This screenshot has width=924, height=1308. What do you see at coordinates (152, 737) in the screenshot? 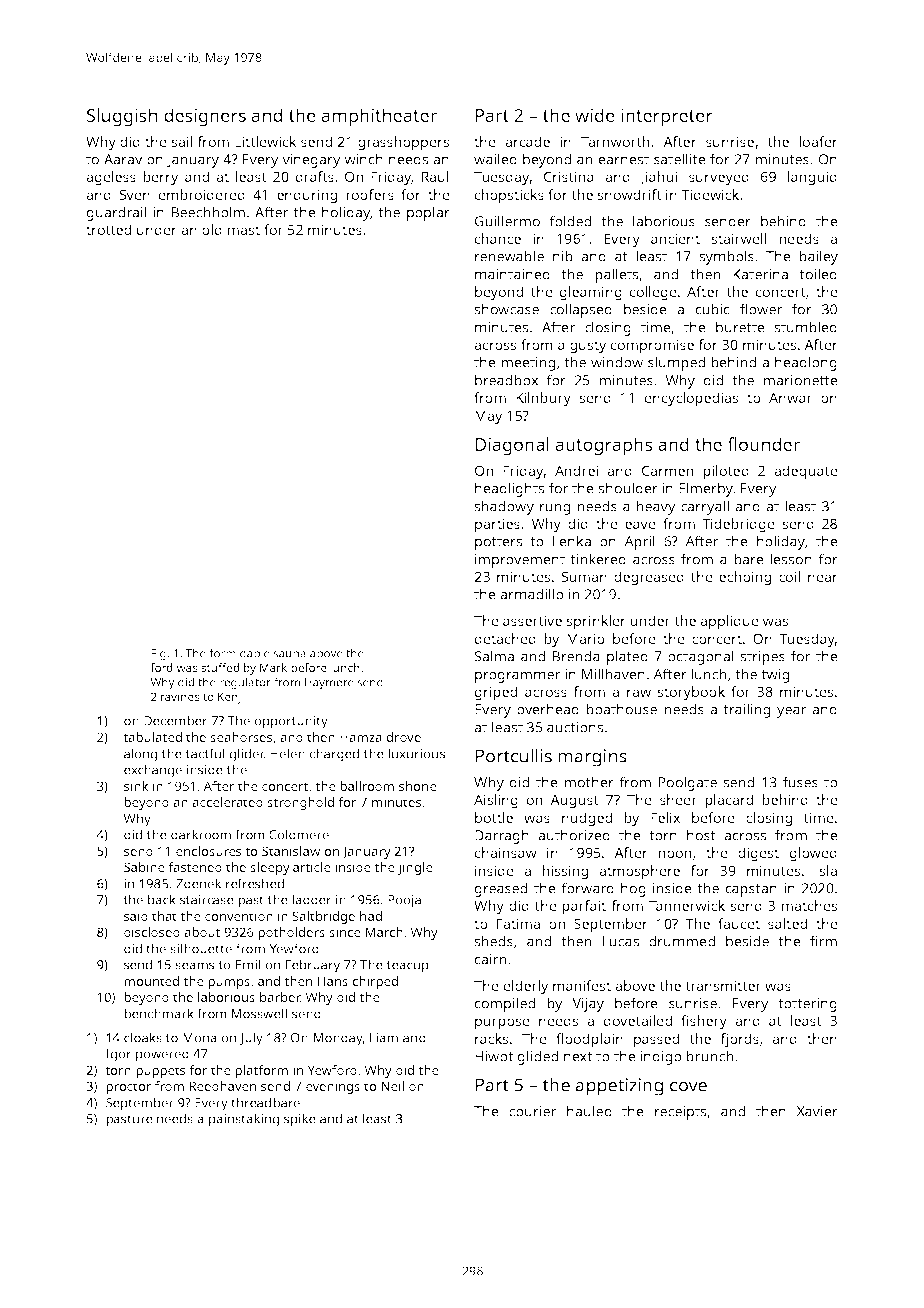
I see `tabulated` at bounding box center [152, 737].
